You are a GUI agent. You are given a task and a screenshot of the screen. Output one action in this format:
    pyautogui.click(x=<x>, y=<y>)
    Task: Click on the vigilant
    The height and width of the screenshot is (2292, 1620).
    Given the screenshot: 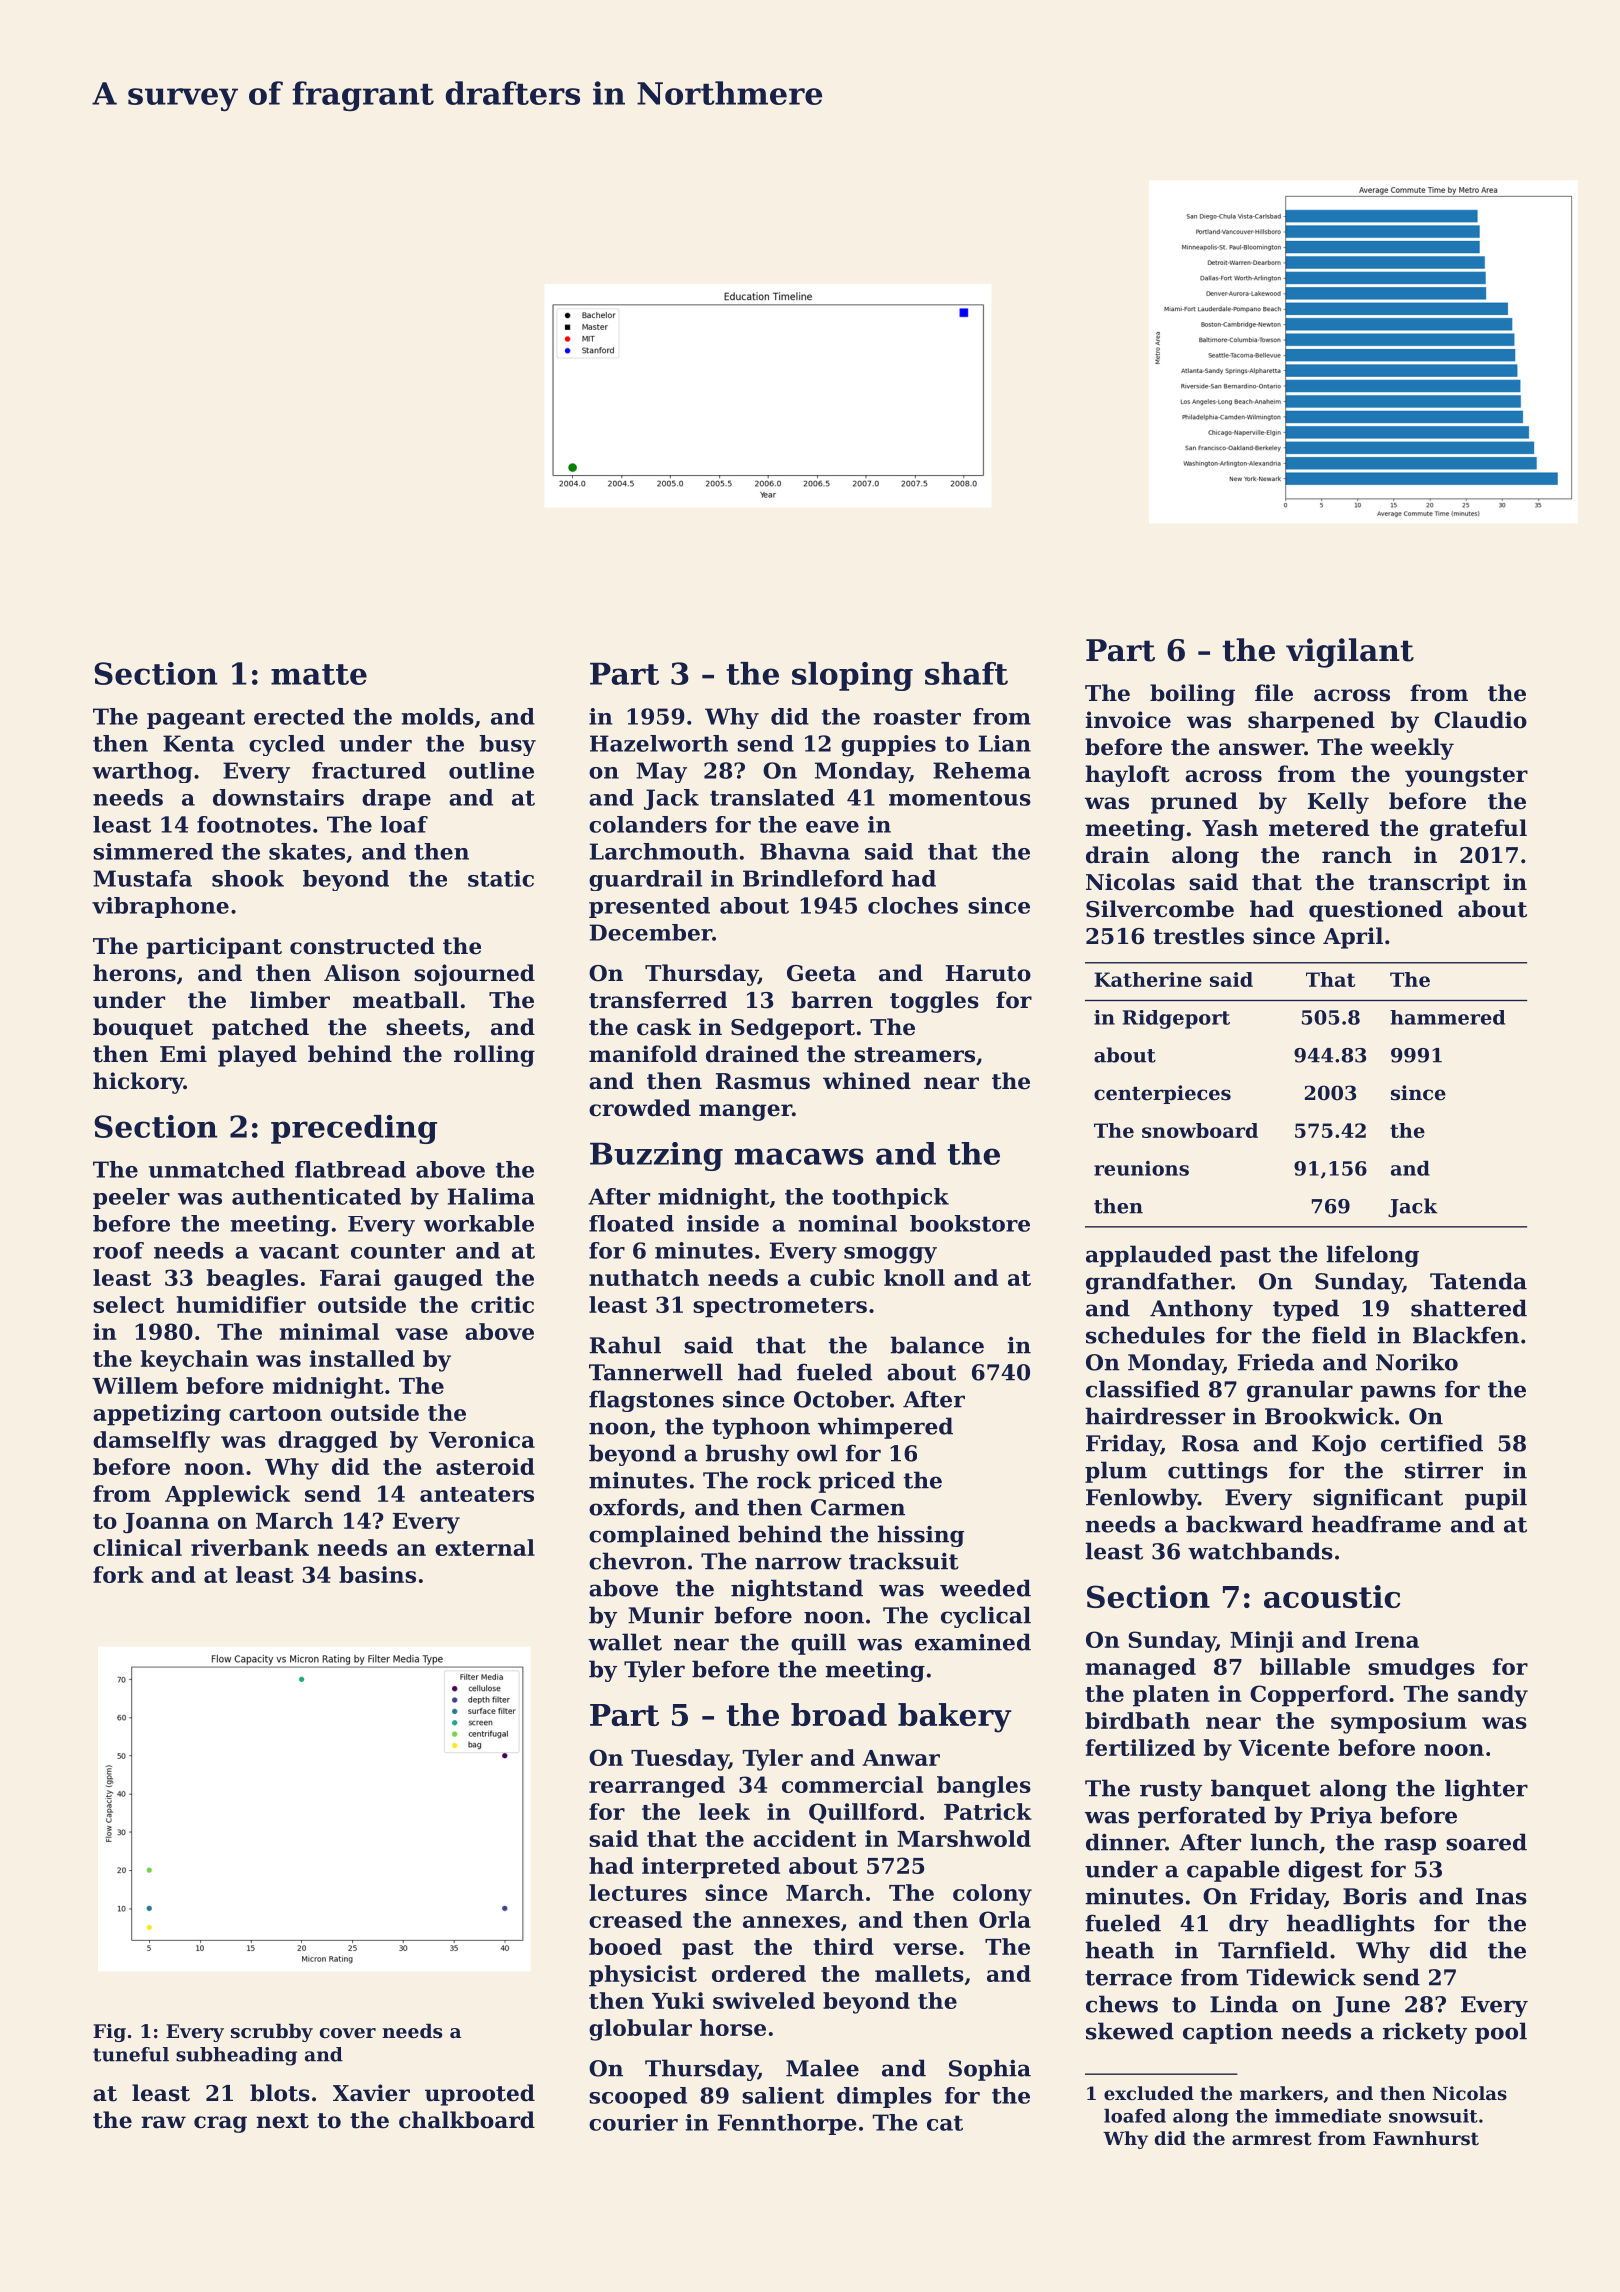 What is the action you would take?
    pyautogui.click(x=1350, y=653)
